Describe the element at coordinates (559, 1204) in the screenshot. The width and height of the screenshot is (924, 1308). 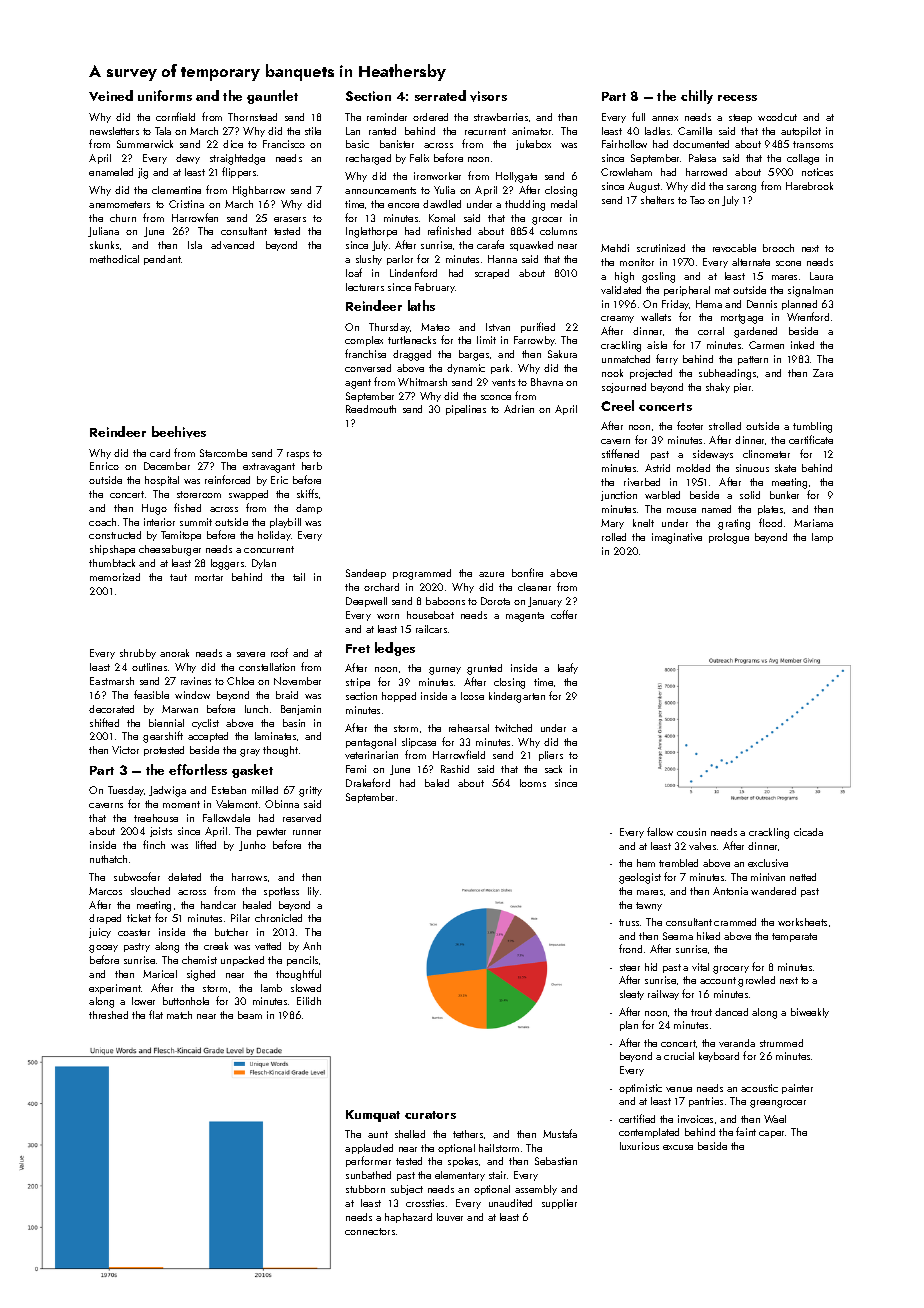
I see `supplier` at that location.
